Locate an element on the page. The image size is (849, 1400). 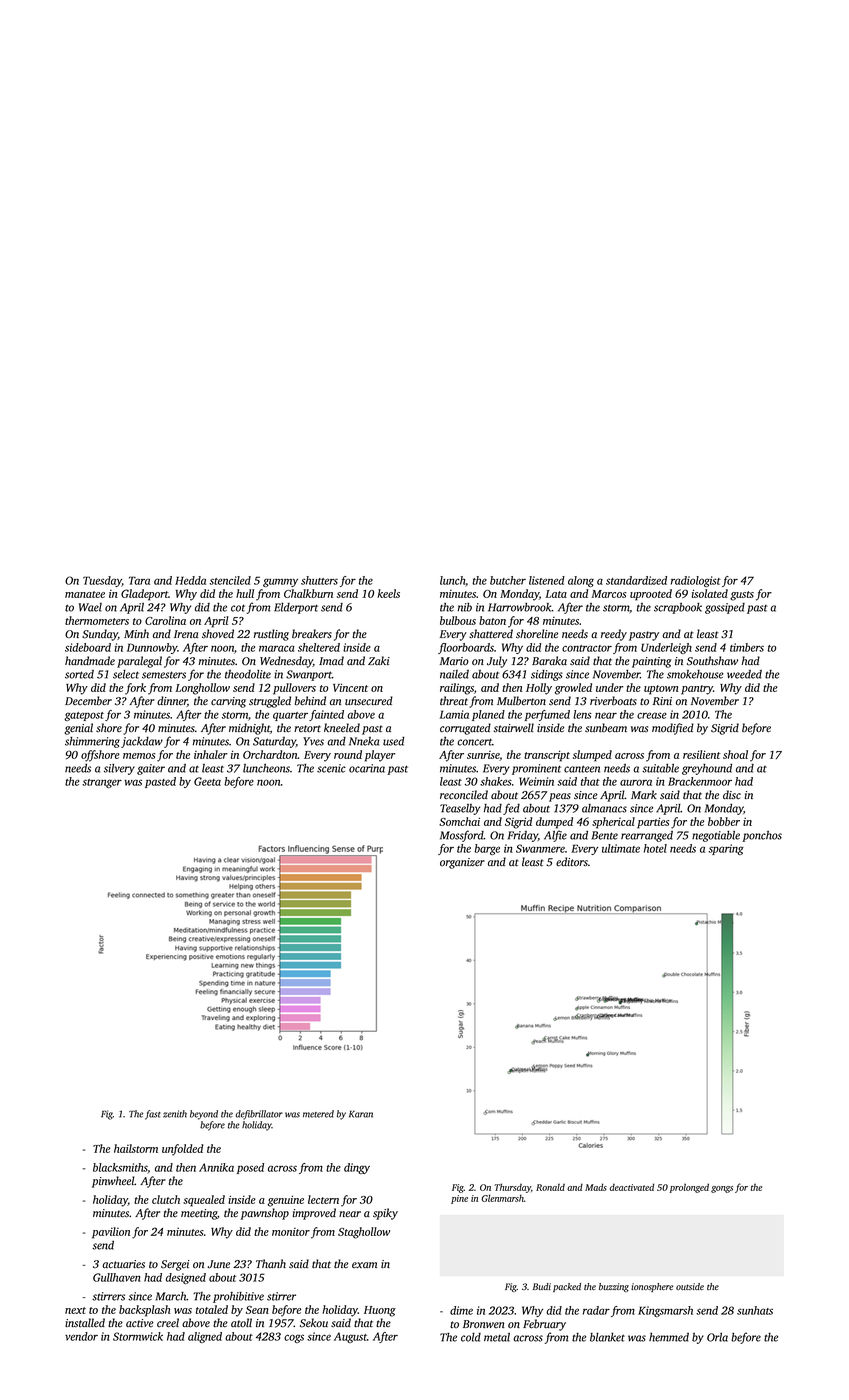
Harrowbrook is located at coordinates (520, 607).
